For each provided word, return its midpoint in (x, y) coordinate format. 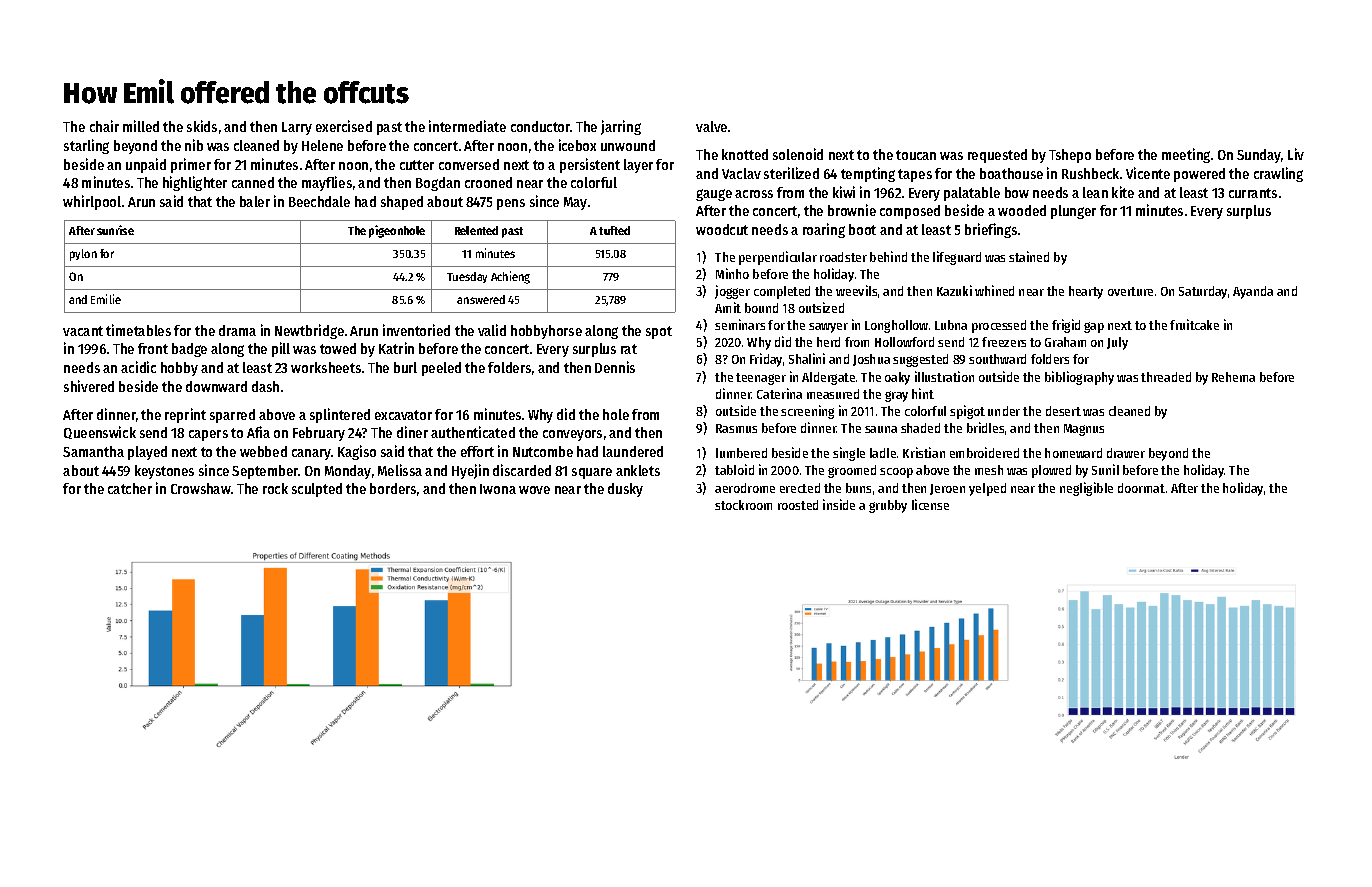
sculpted (317, 490)
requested (997, 156)
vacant (83, 331)
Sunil (1105, 469)
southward (997, 359)
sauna (881, 429)
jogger (732, 292)
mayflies (327, 183)
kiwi (844, 192)
